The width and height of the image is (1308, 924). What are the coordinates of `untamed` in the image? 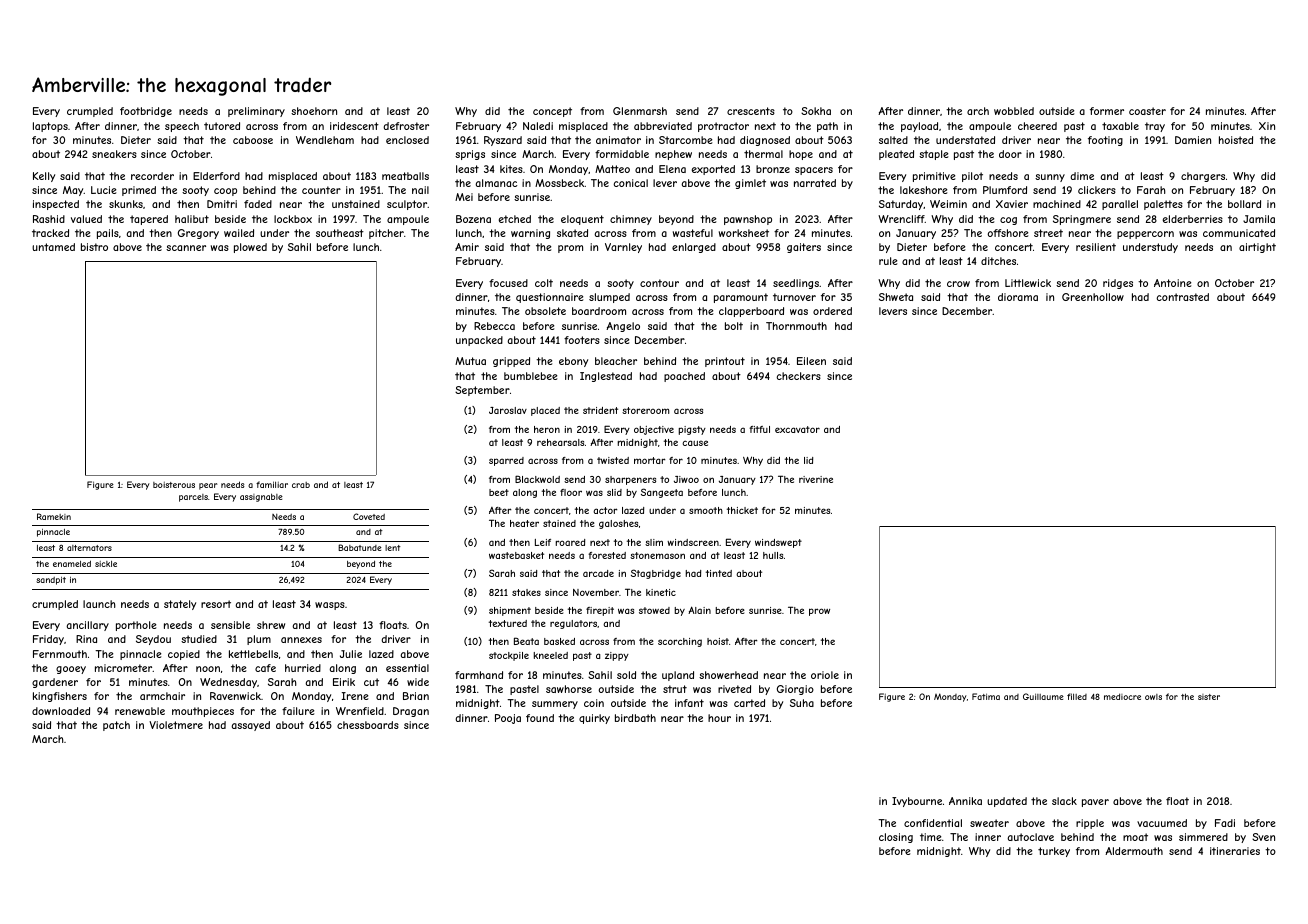 It's located at (53, 247).
